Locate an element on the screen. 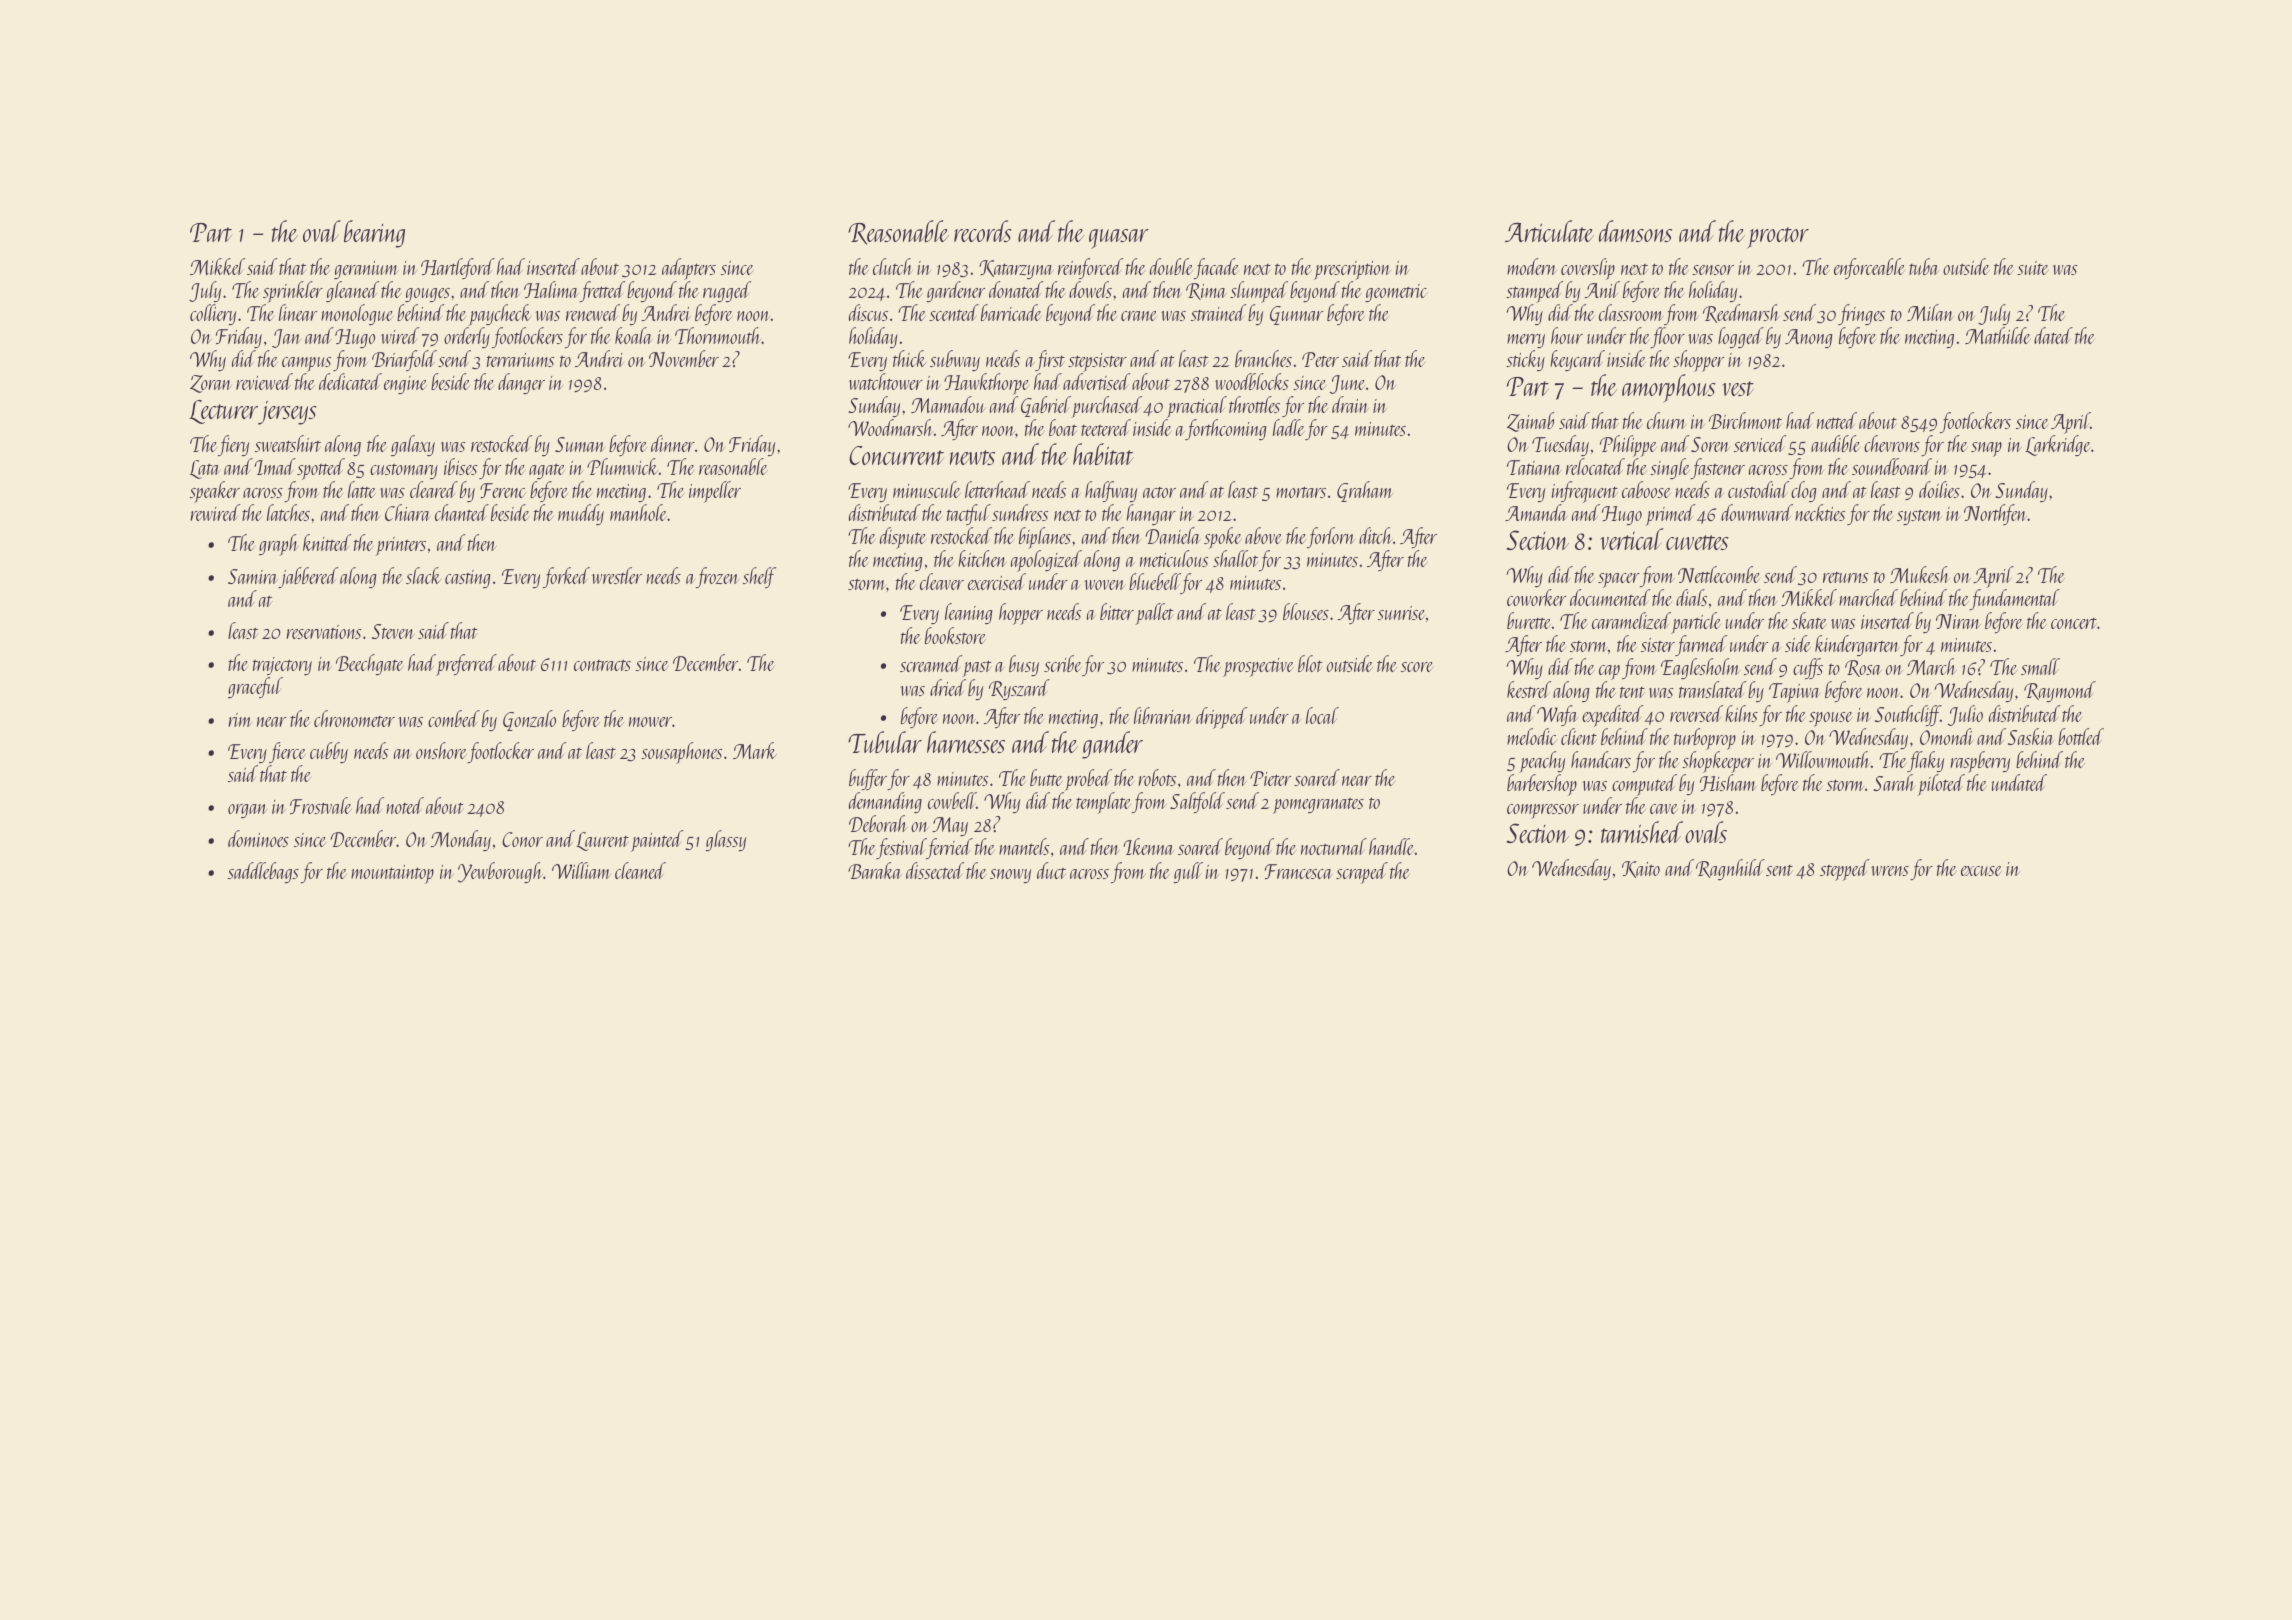 Image resolution: width=2292 pixels, height=1620 pixels. records is located at coordinates (983, 231).
